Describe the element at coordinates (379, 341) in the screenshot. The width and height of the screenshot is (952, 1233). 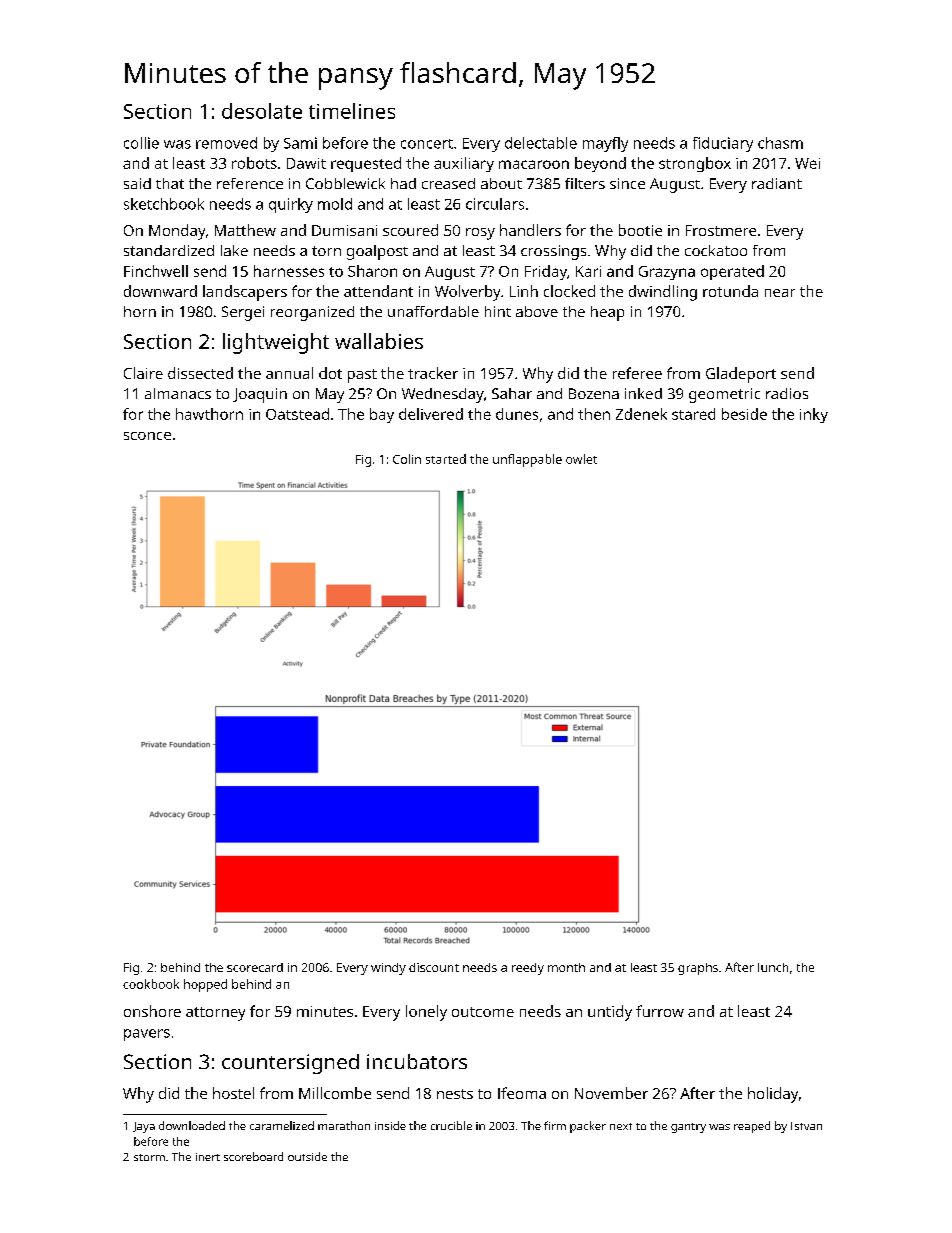
I see `wallabies` at that location.
